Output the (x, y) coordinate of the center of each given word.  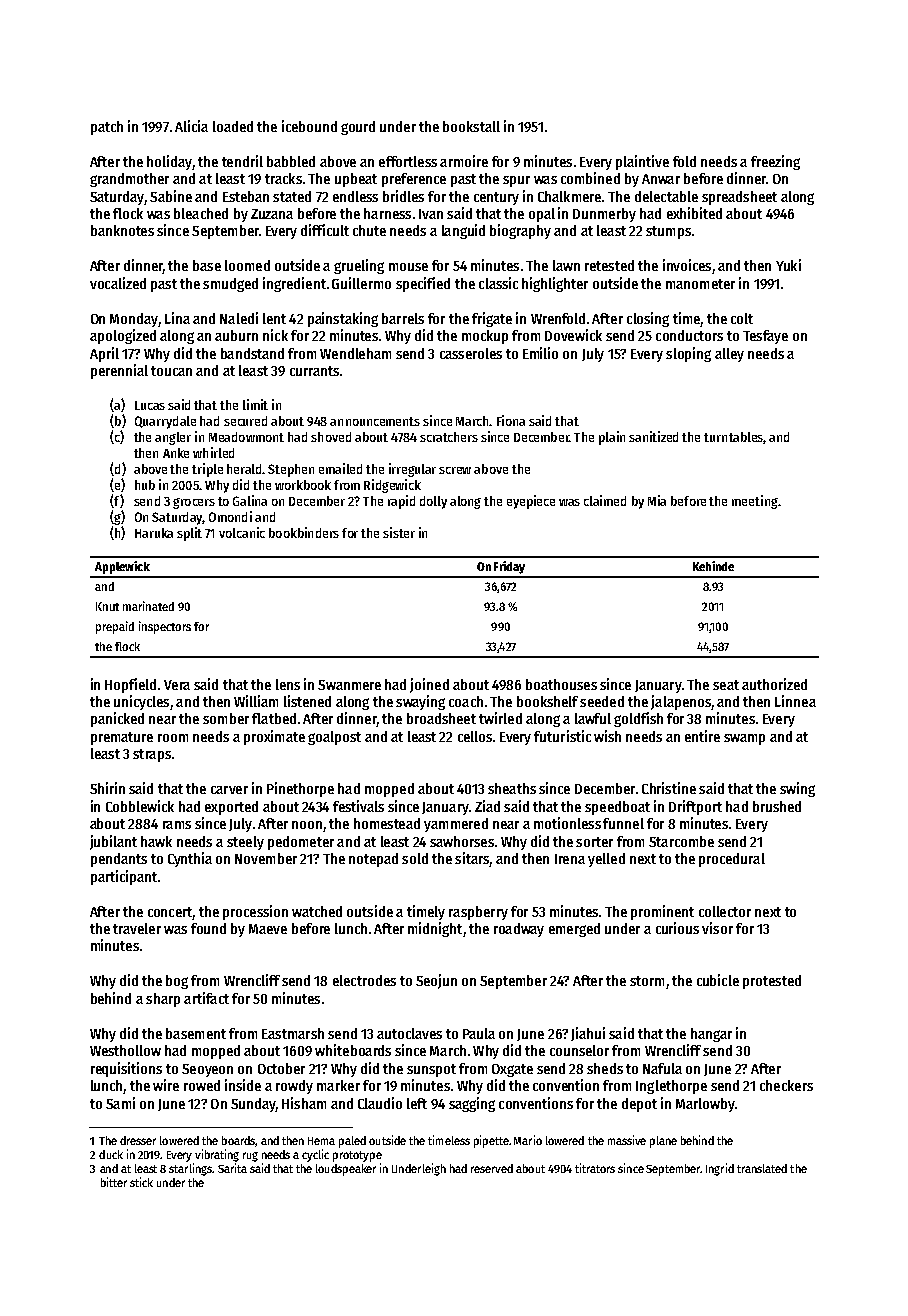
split (189, 534)
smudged (230, 285)
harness (387, 213)
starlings (190, 1169)
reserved (492, 1168)
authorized (774, 684)
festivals (358, 806)
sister (399, 532)
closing (648, 319)
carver (229, 790)
